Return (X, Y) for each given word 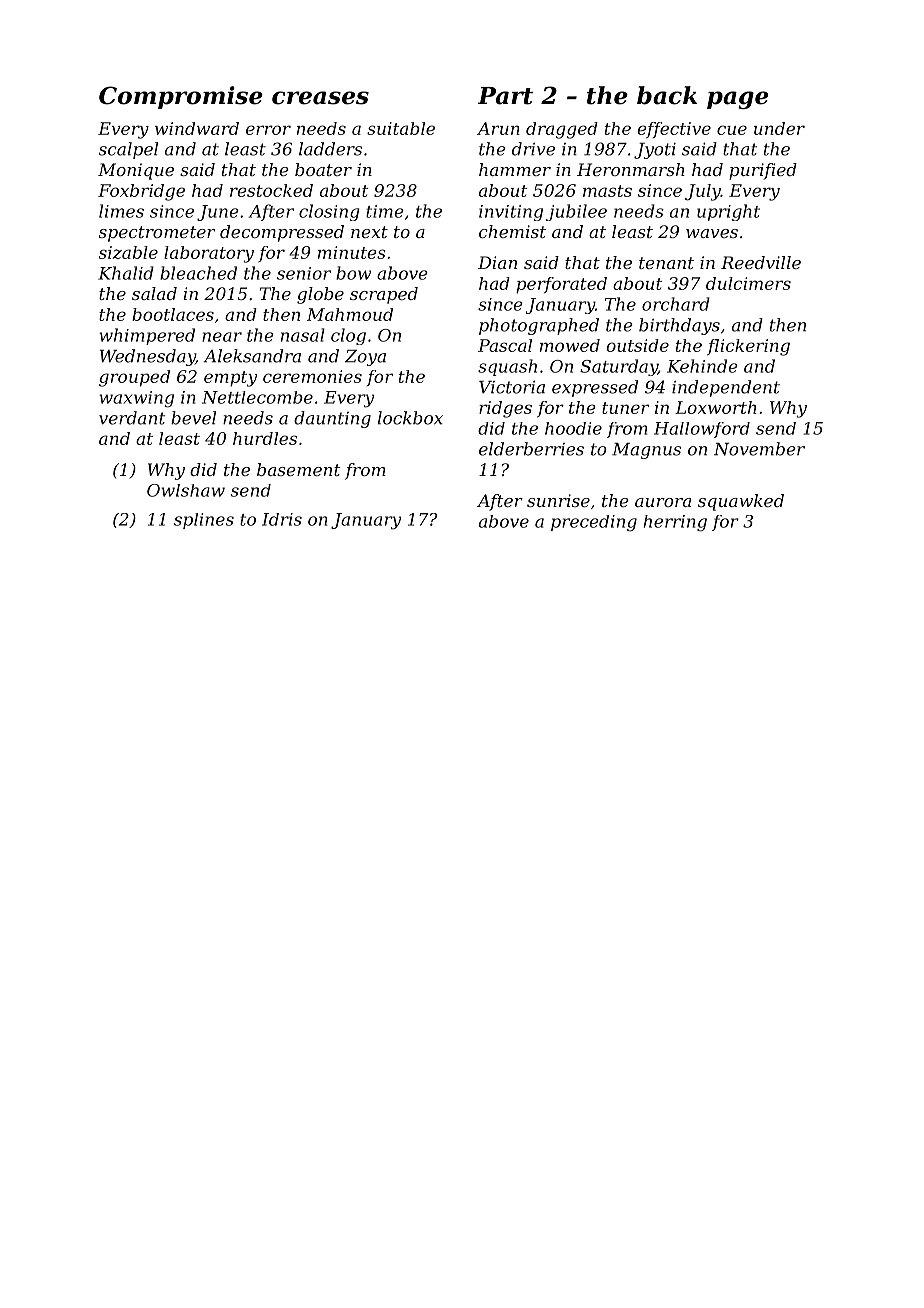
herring (675, 523)
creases (320, 98)
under (779, 128)
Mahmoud (350, 314)
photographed (539, 326)
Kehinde (702, 366)
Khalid (126, 273)
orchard (676, 304)
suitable (401, 128)
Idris (282, 519)
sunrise (558, 500)
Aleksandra (252, 356)
